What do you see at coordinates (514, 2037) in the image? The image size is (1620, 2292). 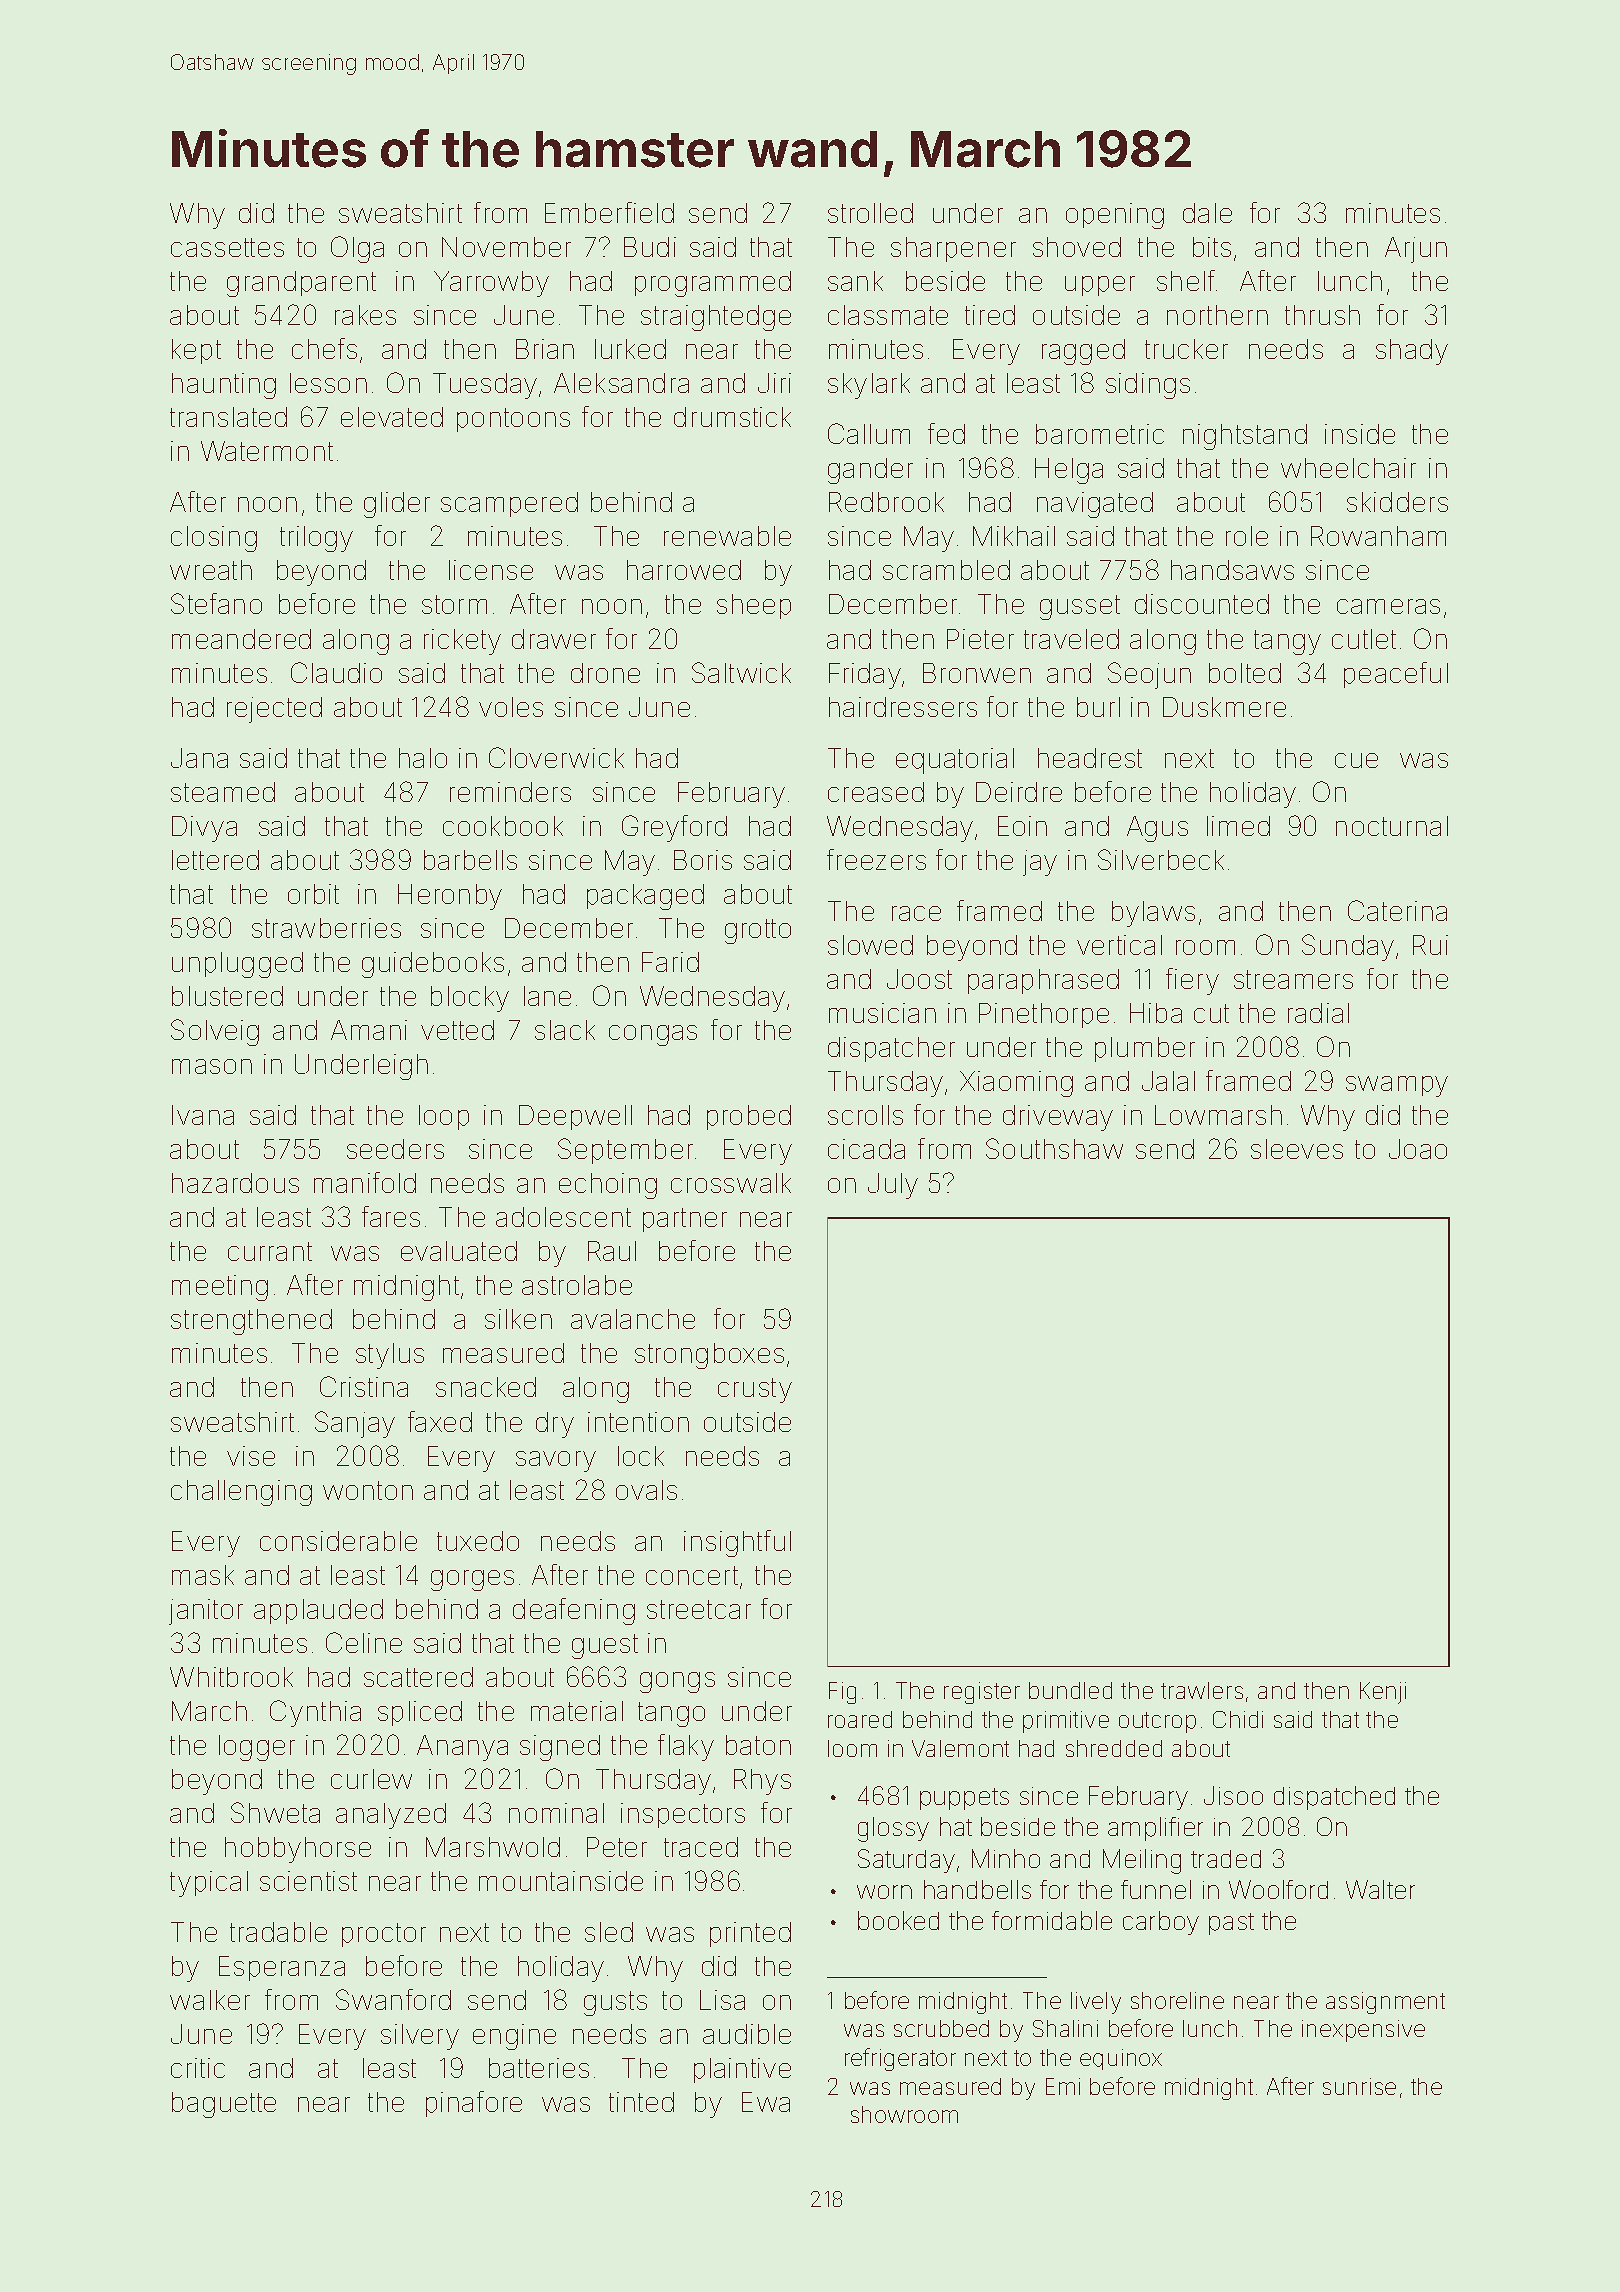 I see `engine` at bounding box center [514, 2037].
